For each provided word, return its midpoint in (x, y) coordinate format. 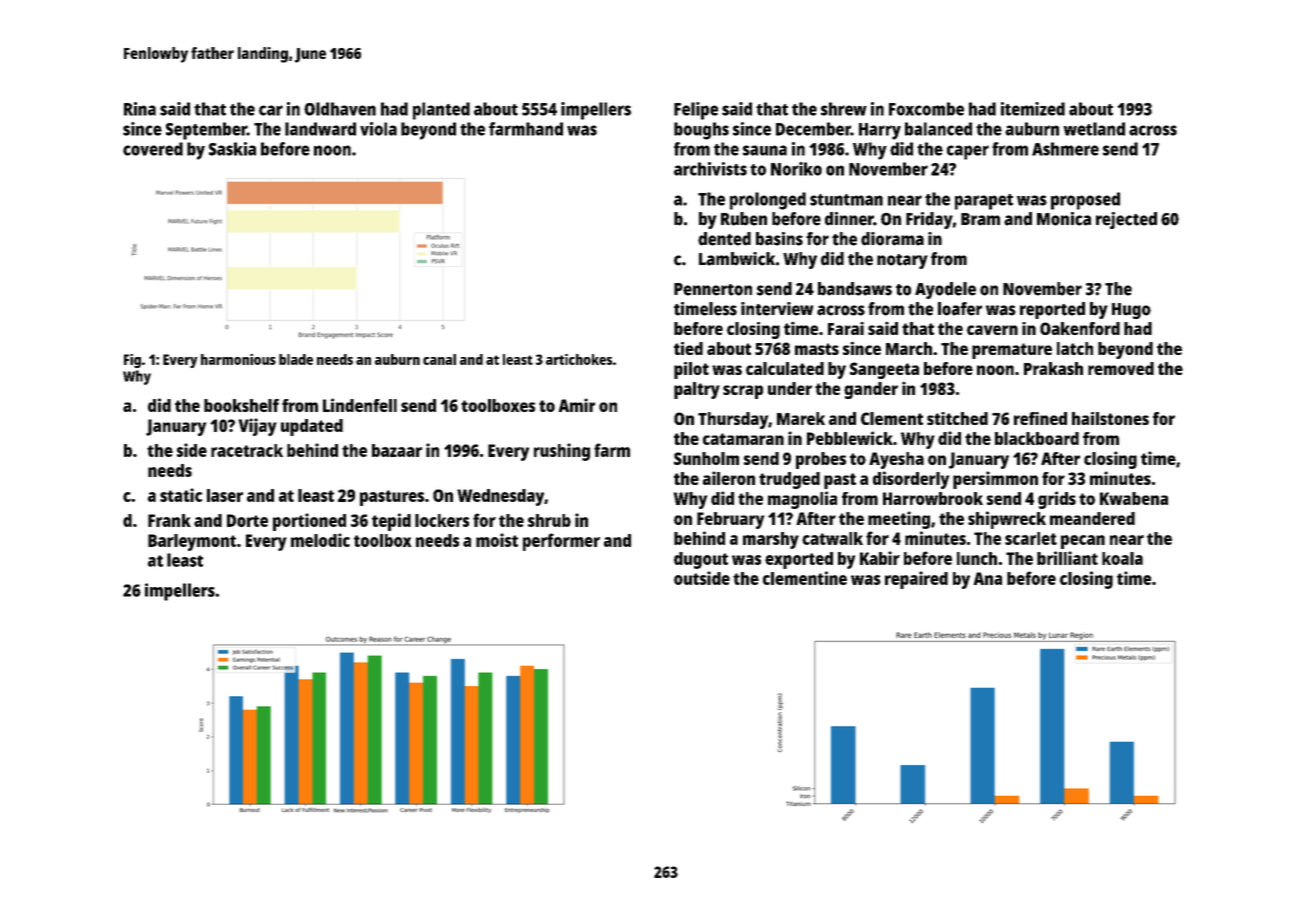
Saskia (232, 149)
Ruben (744, 219)
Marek (801, 418)
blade (296, 359)
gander (871, 390)
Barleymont (192, 542)
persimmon (995, 480)
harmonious (238, 359)
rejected (1126, 220)
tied (688, 348)
